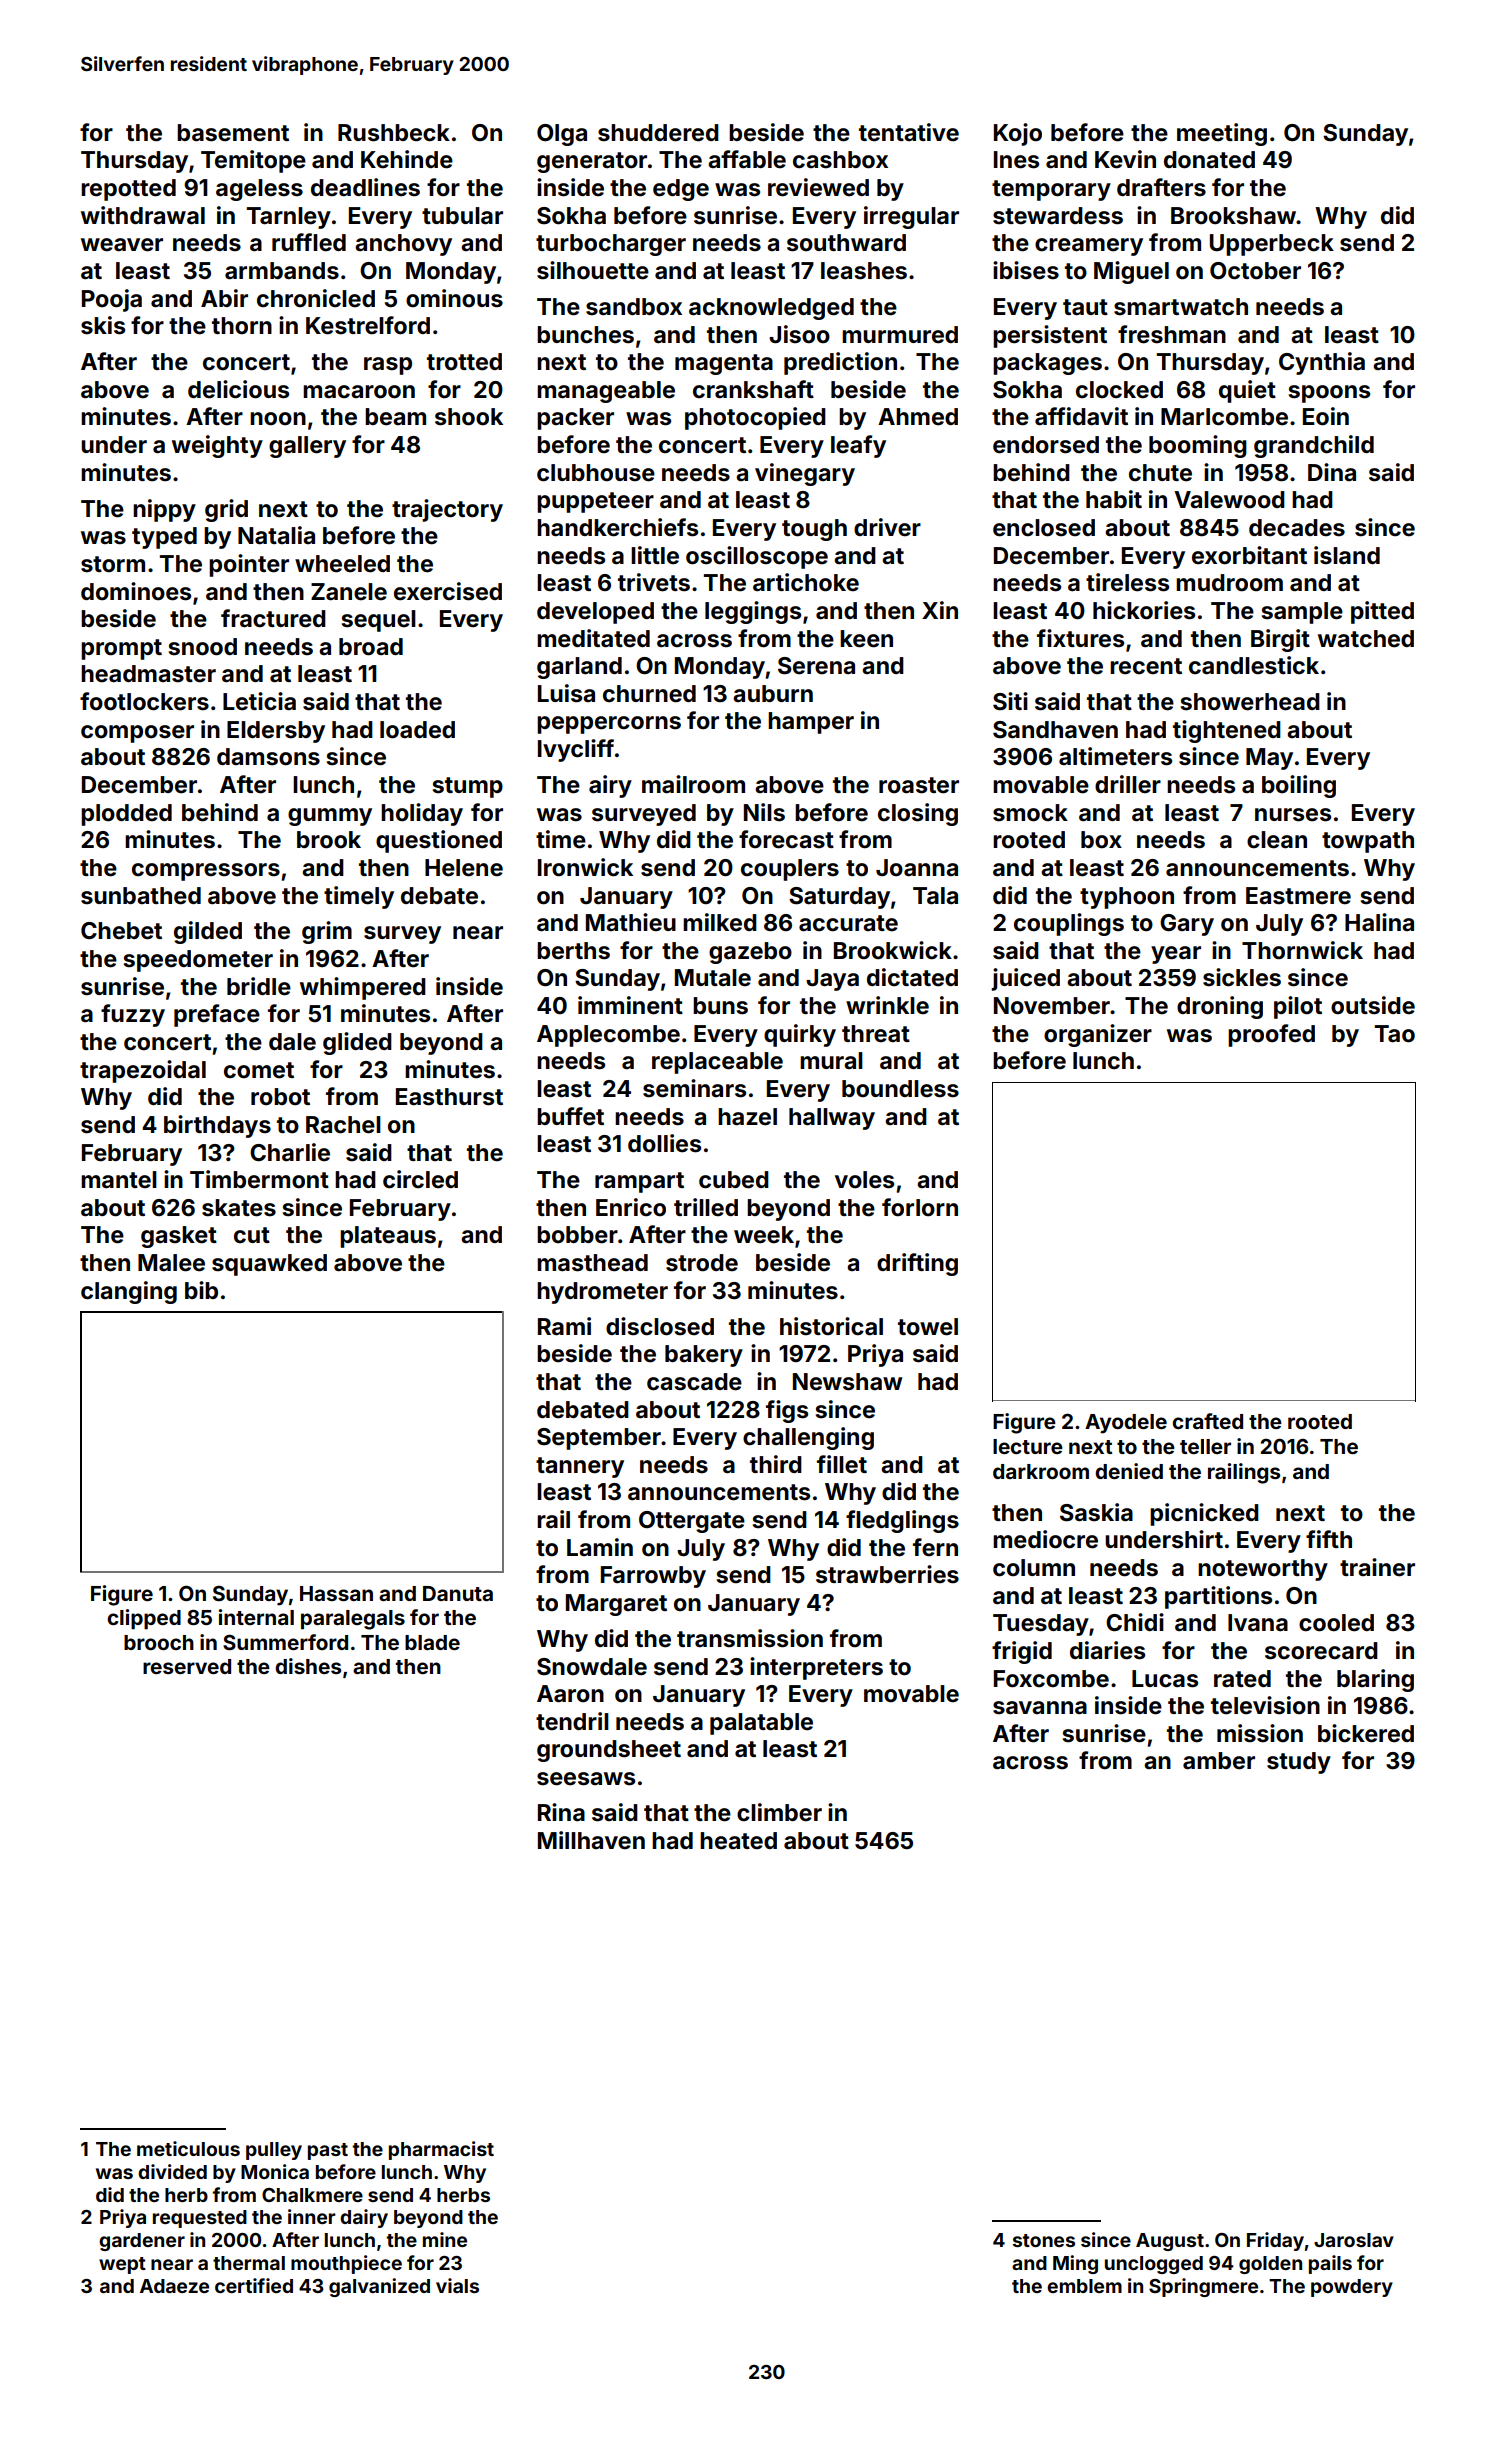  What do you see at coordinates (1222, 134) in the page?
I see `meeting` at bounding box center [1222, 134].
